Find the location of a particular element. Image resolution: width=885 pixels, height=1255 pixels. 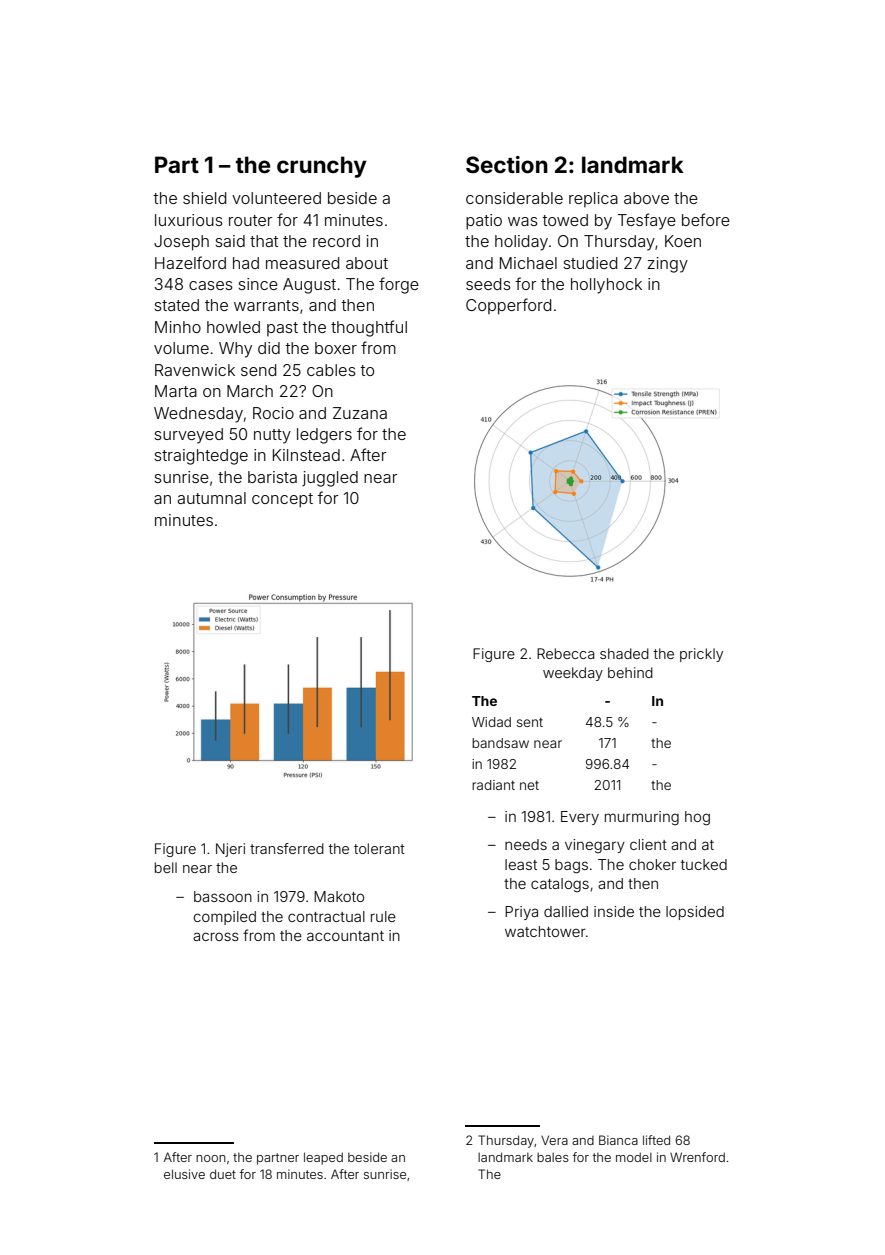

forge is located at coordinates (399, 285).
